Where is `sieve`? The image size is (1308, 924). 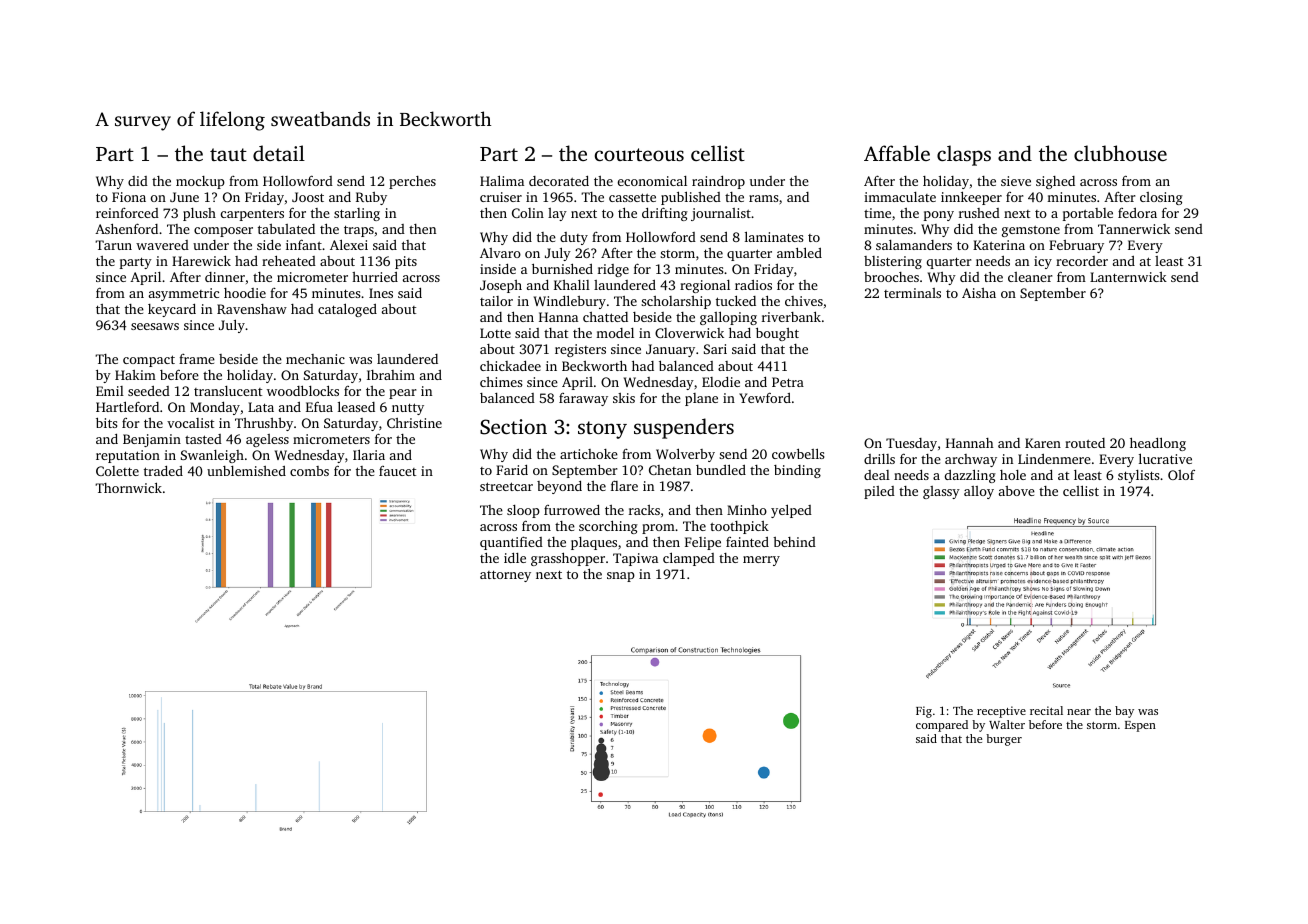
sieve is located at coordinates (1016, 181).
